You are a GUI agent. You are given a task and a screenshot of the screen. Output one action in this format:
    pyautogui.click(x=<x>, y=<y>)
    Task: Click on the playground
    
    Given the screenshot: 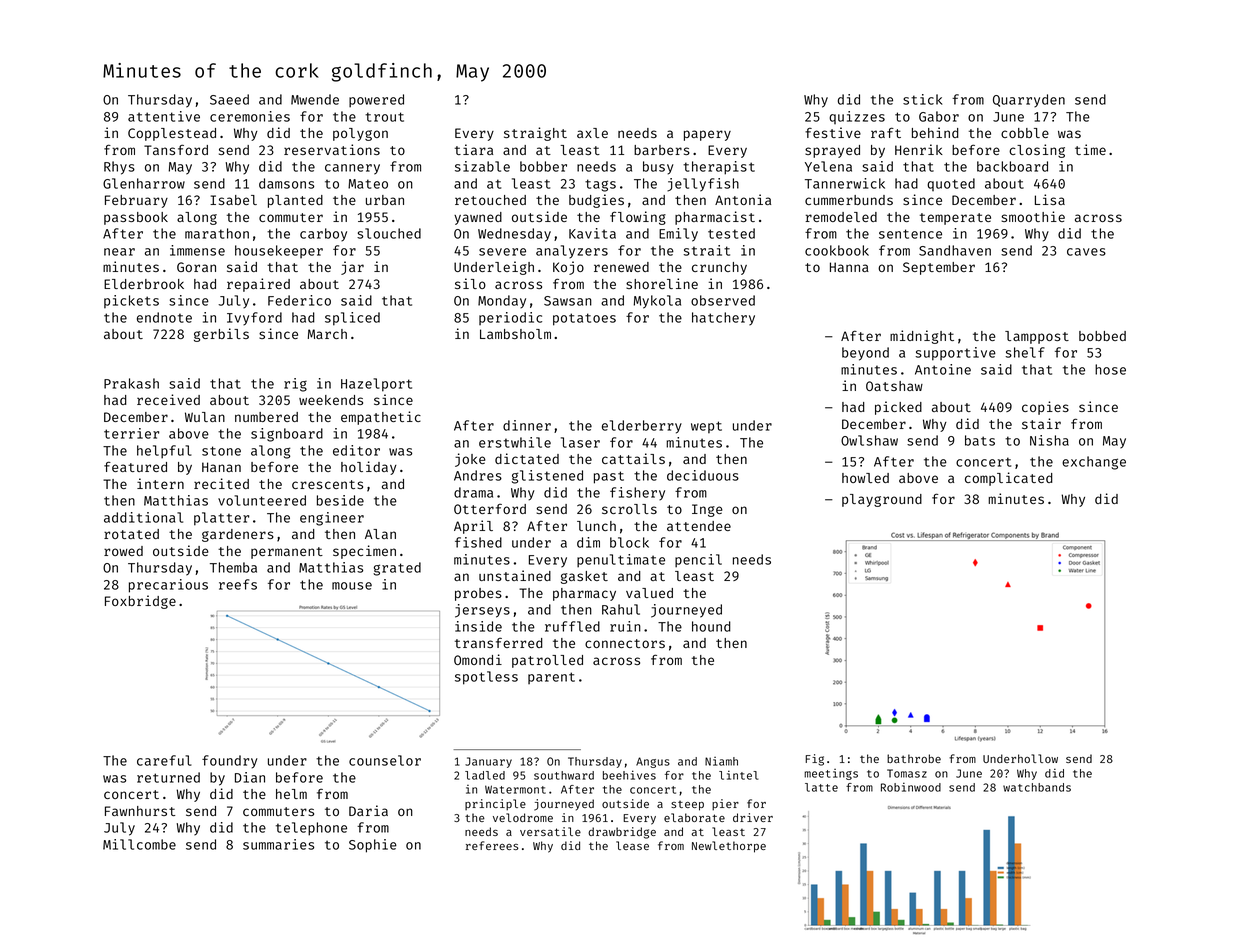 What is the action you would take?
    pyautogui.click(x=882, y=500)
